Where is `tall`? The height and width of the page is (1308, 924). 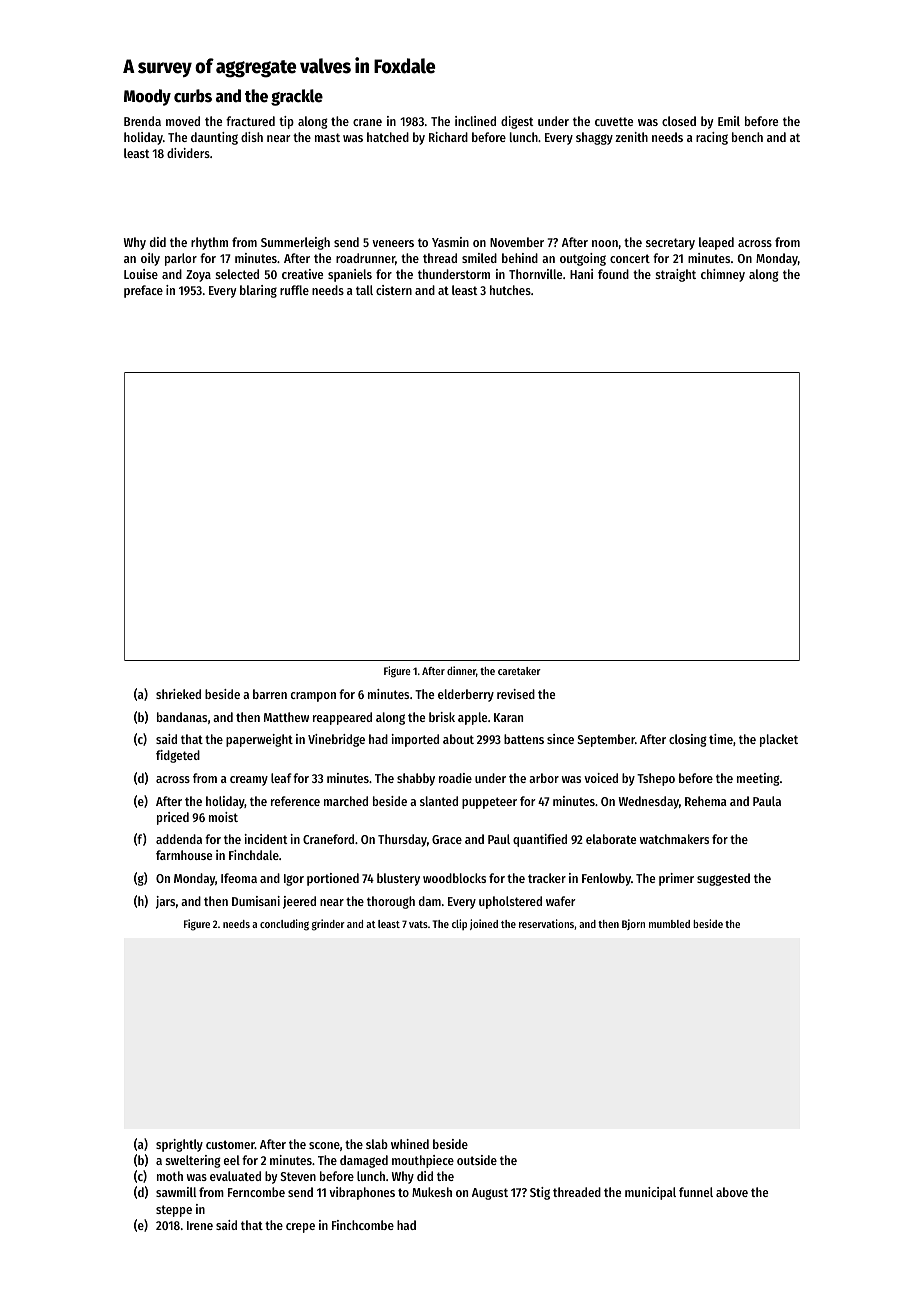 tall is located at coordinates (364, 290).
